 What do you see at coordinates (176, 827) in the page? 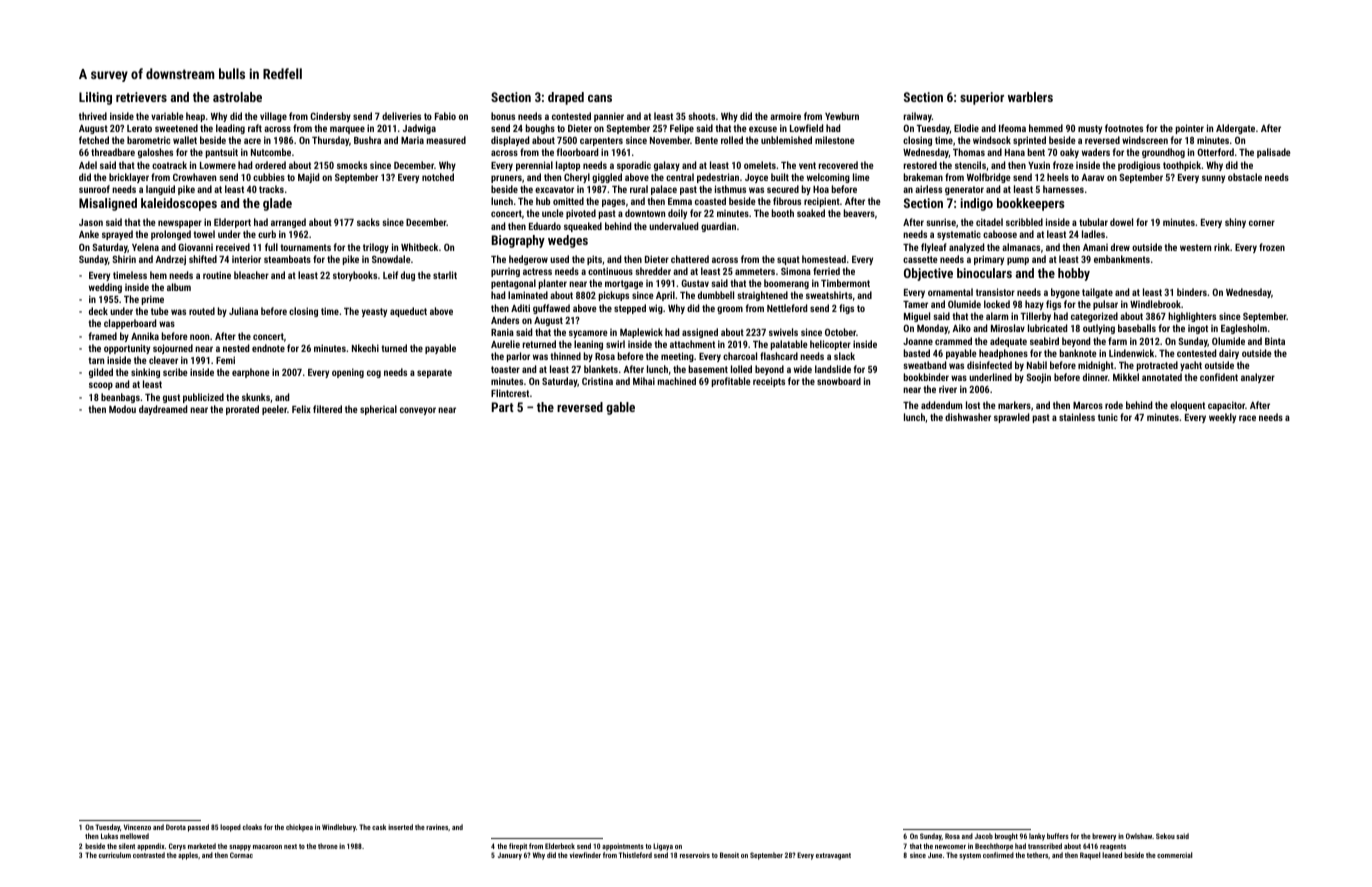
I see `Dorota` at bounding box center [176, 827].
